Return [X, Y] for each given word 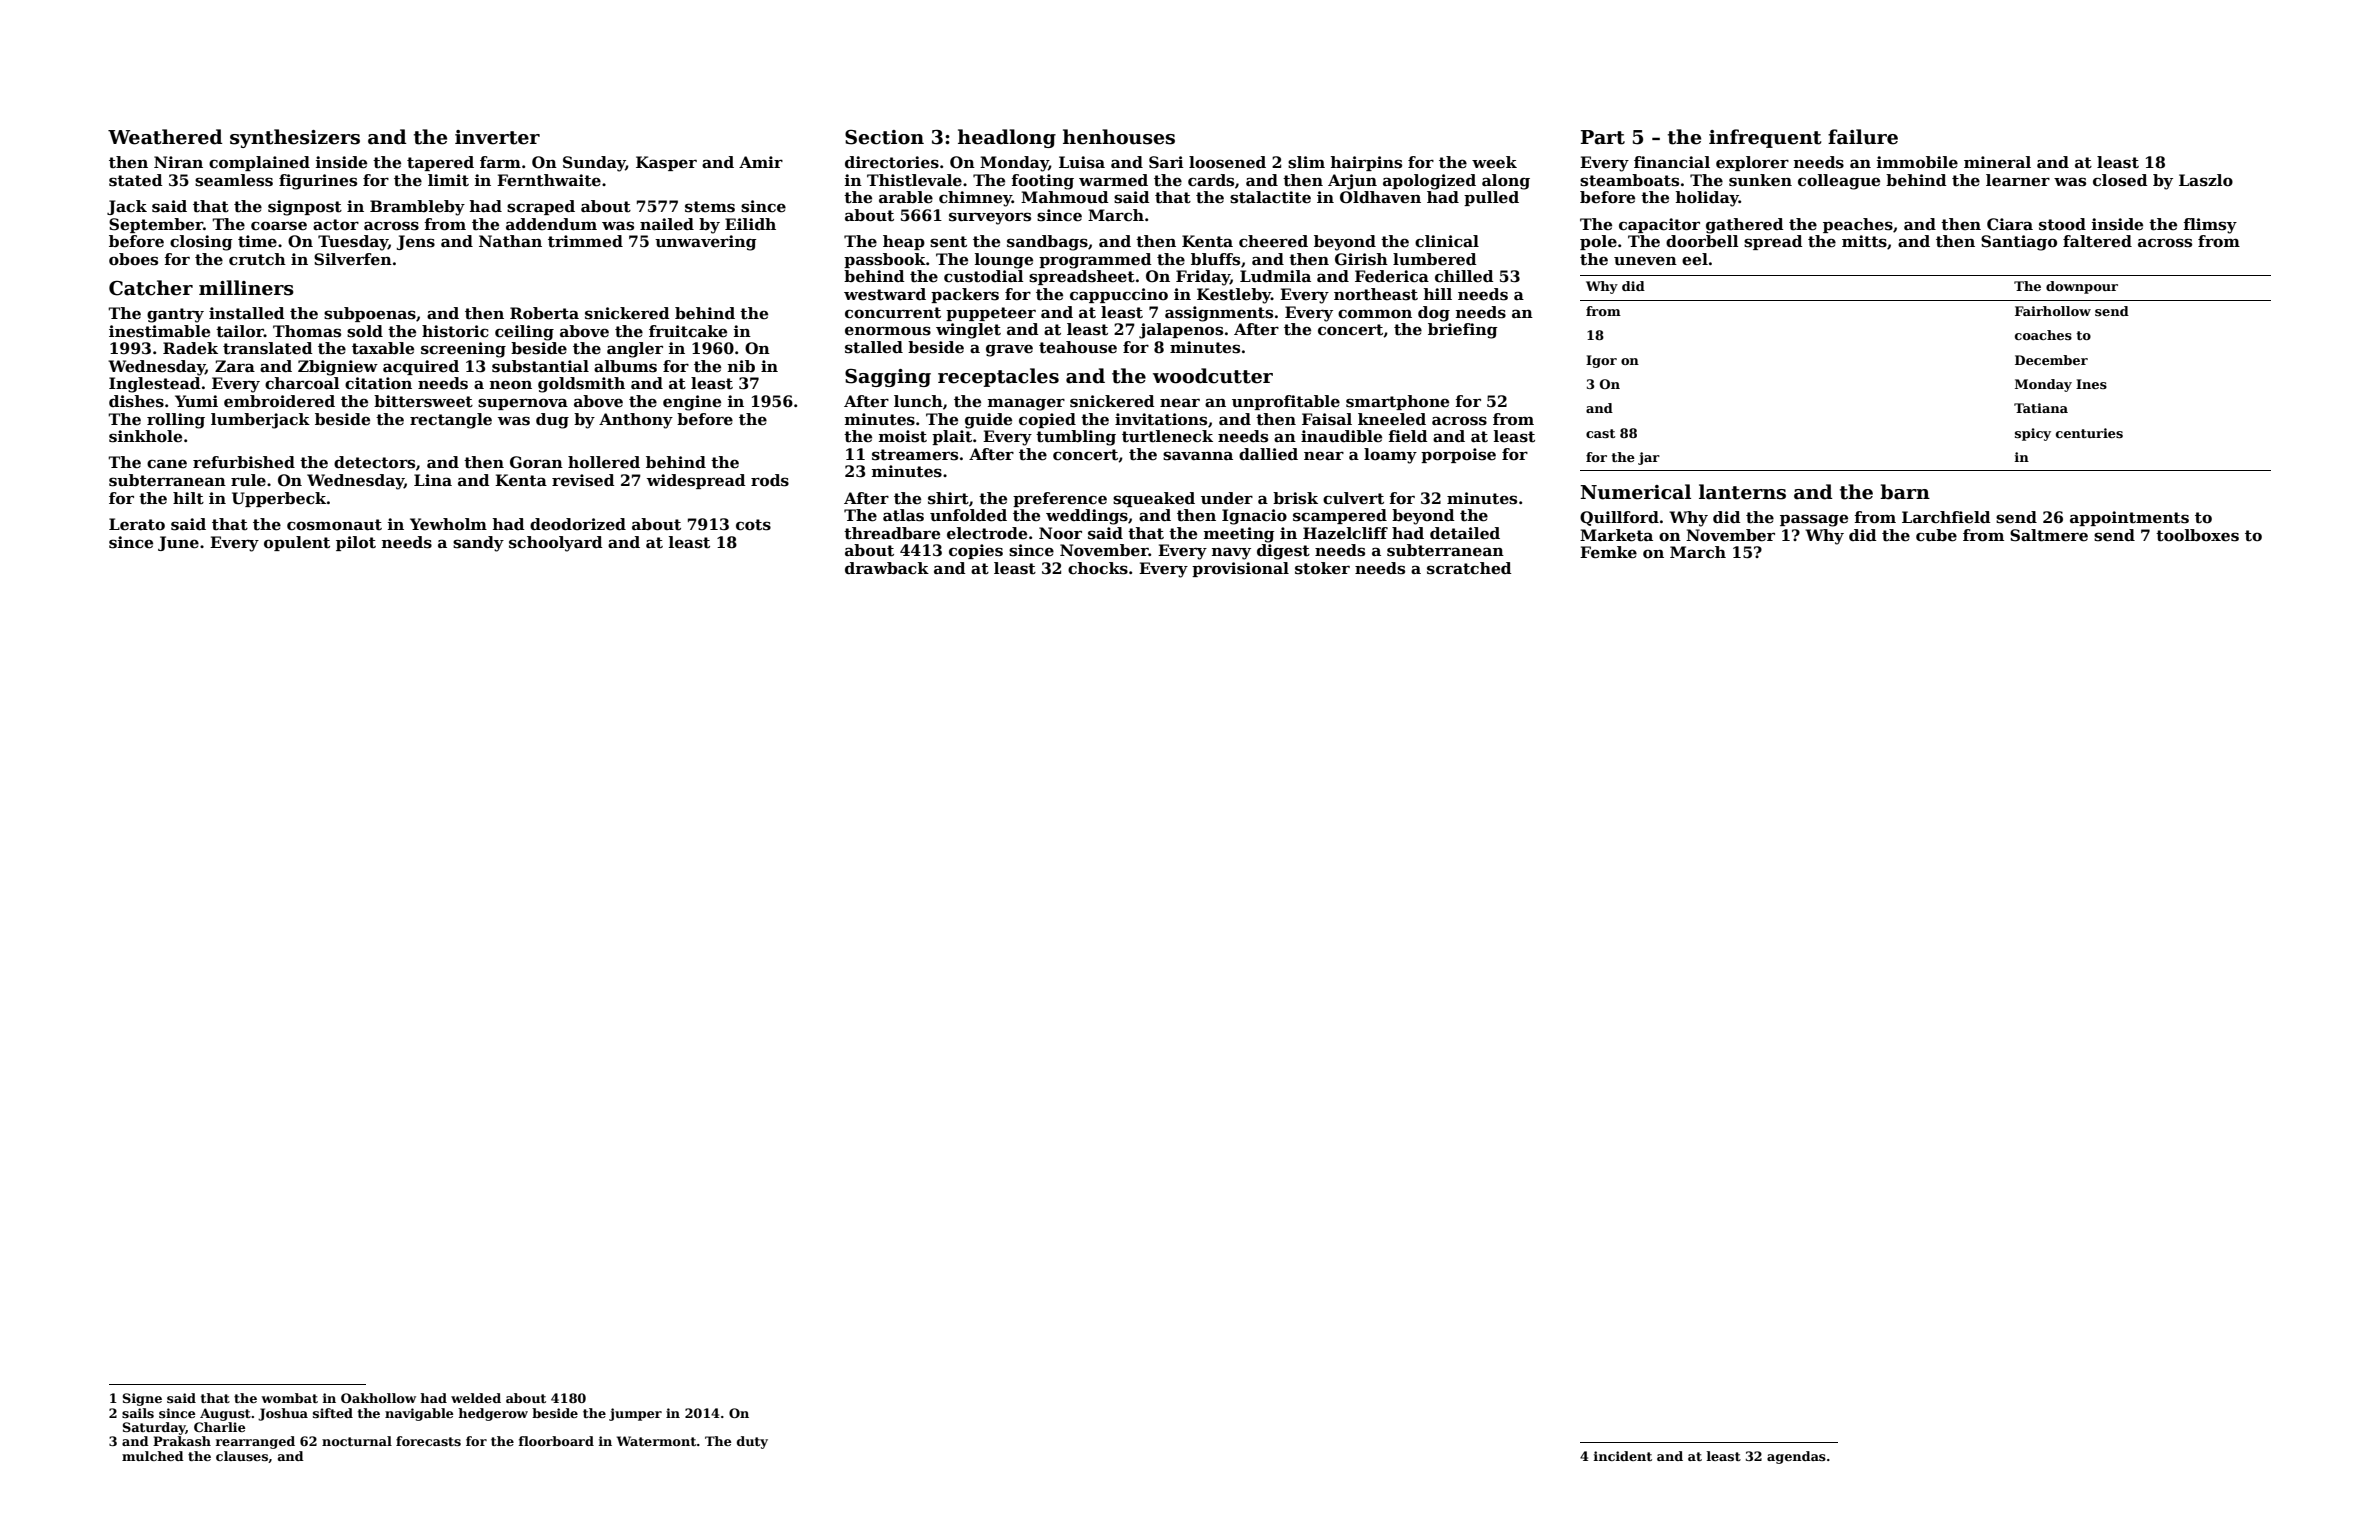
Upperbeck [279, 499]
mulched [153, 1456]
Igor [1601, 361]
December [2051, 360]
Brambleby [417, 208]
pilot [356, 543]
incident [1623, 1456]
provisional [1240, 569]
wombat [289, 1398]
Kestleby [1234, 296]
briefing [1463, 331]
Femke [1608, 552]
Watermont [656, 1441]
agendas [1796, 1457]
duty [752, 1442]
